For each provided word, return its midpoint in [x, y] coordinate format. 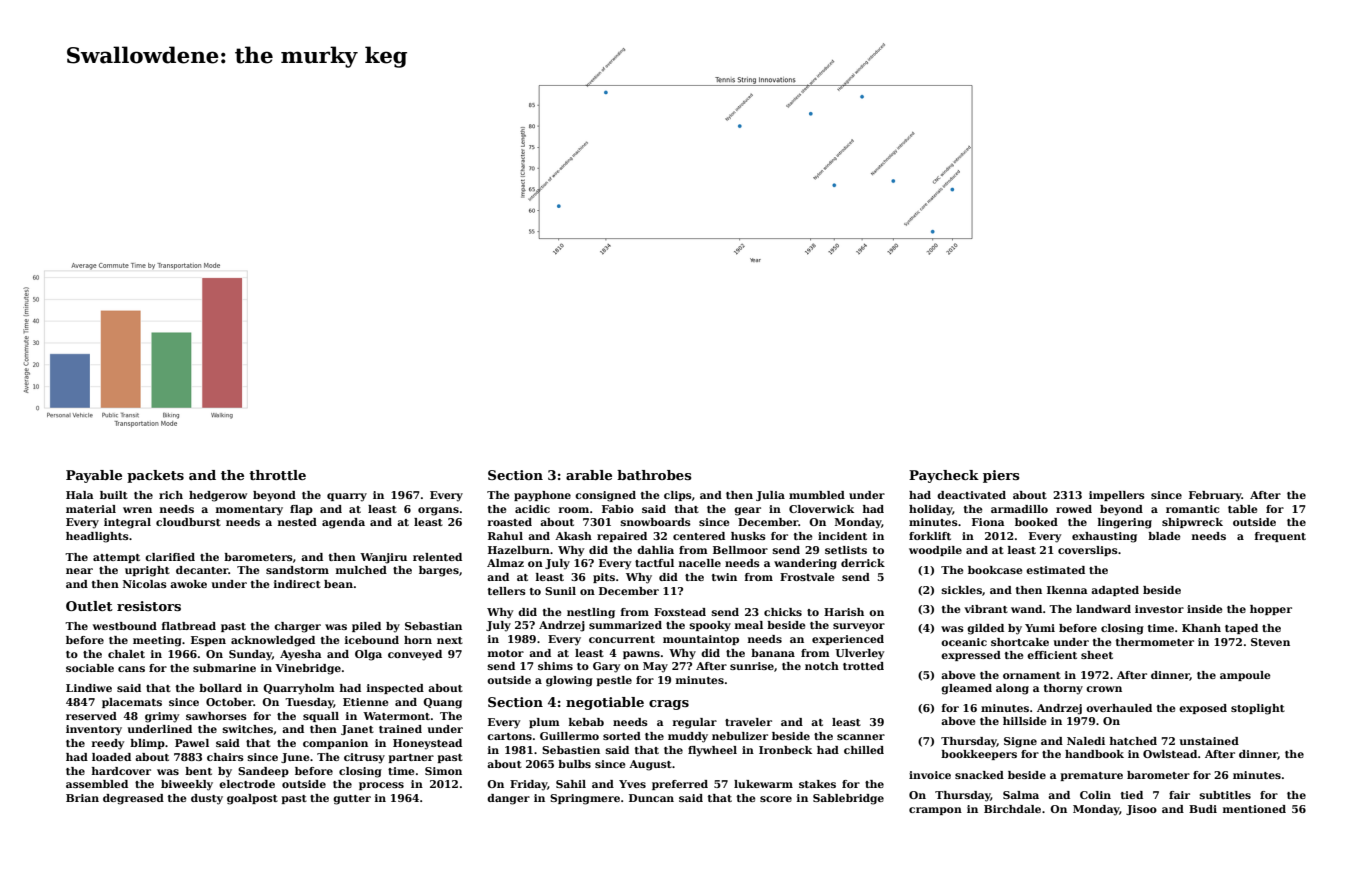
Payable [94, 476]
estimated [1055, 570]
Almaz [505, 563]
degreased [133, 799]
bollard [220, 688]
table [1243, 509]
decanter [202, 570]
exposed [1203, 709]
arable [589, 475]
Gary [606, 667]
